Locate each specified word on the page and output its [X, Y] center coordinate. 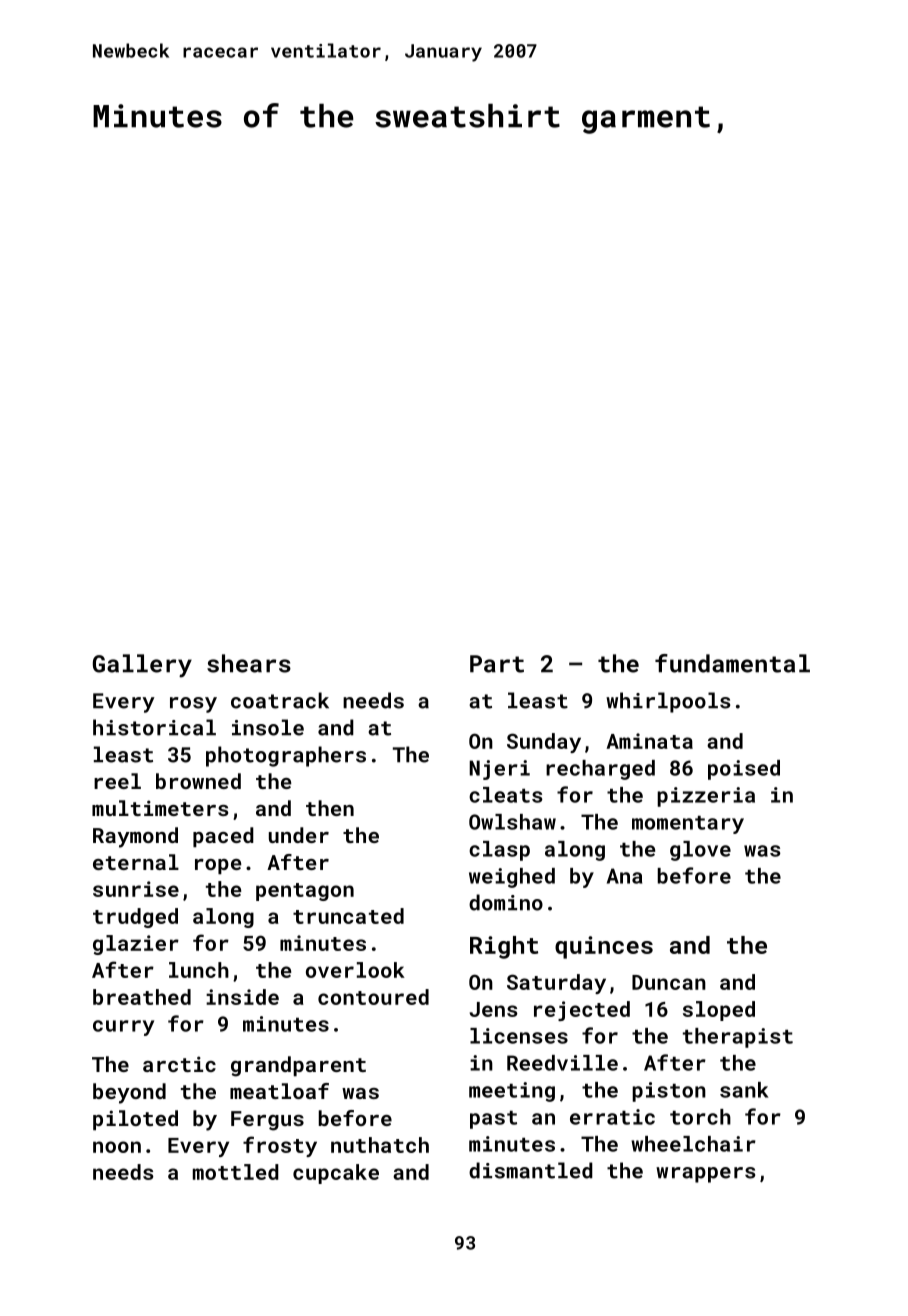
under [299, 835]
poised [744, 770]
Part [497, 664]
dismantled [531, 1170]
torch [700, 1117]
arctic [179, 1064]
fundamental [732, 663]
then [330, 808]
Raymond [135, 837]
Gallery [142, 666]
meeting [512, 1092]
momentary [688, 825]
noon [117, 1147]
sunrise [136, 889]
